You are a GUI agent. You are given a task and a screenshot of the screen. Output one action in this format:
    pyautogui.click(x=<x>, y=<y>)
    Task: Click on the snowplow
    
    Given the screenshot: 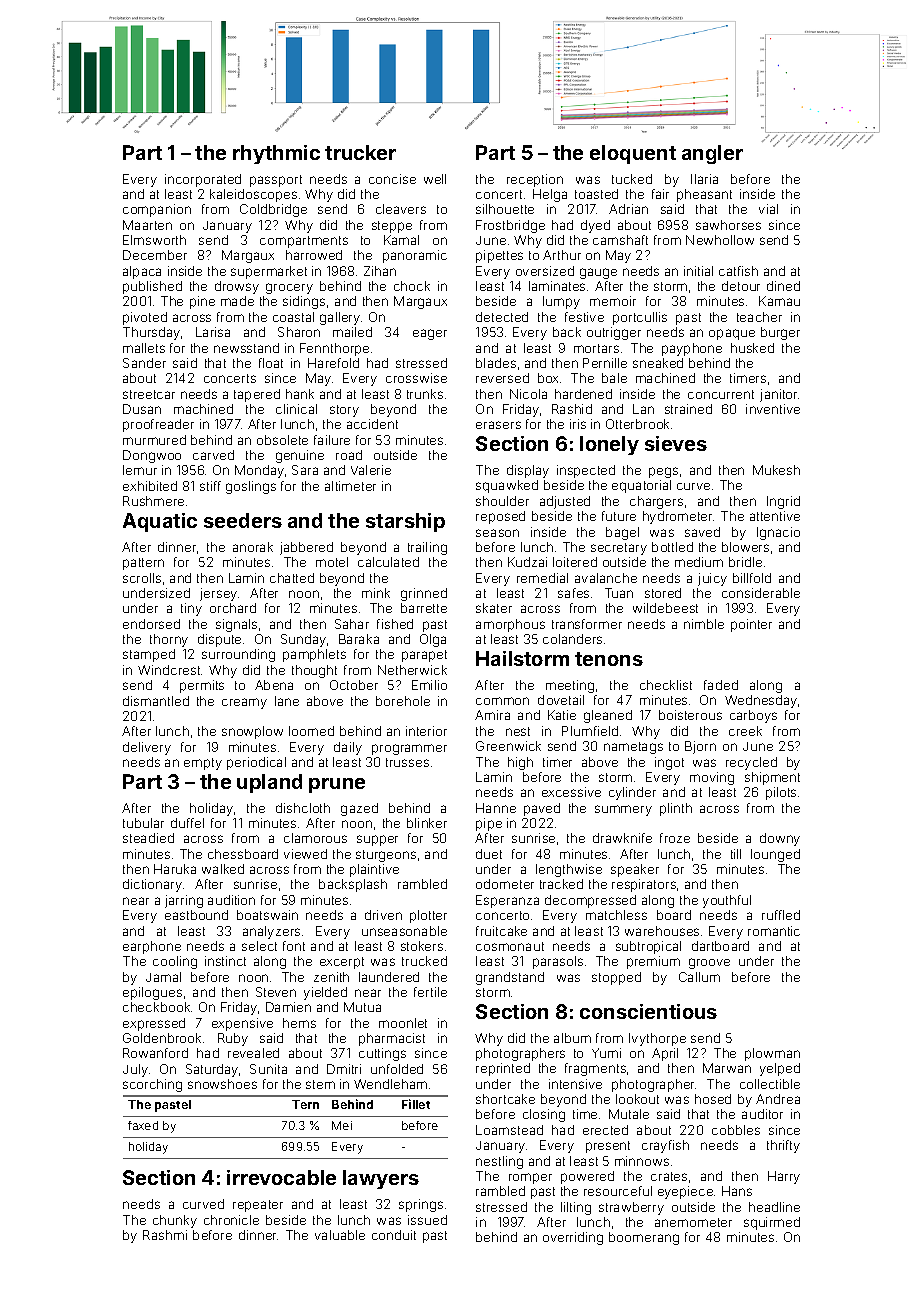 What is the action you would take?
    pyautogui.click(x=252, y=732)
